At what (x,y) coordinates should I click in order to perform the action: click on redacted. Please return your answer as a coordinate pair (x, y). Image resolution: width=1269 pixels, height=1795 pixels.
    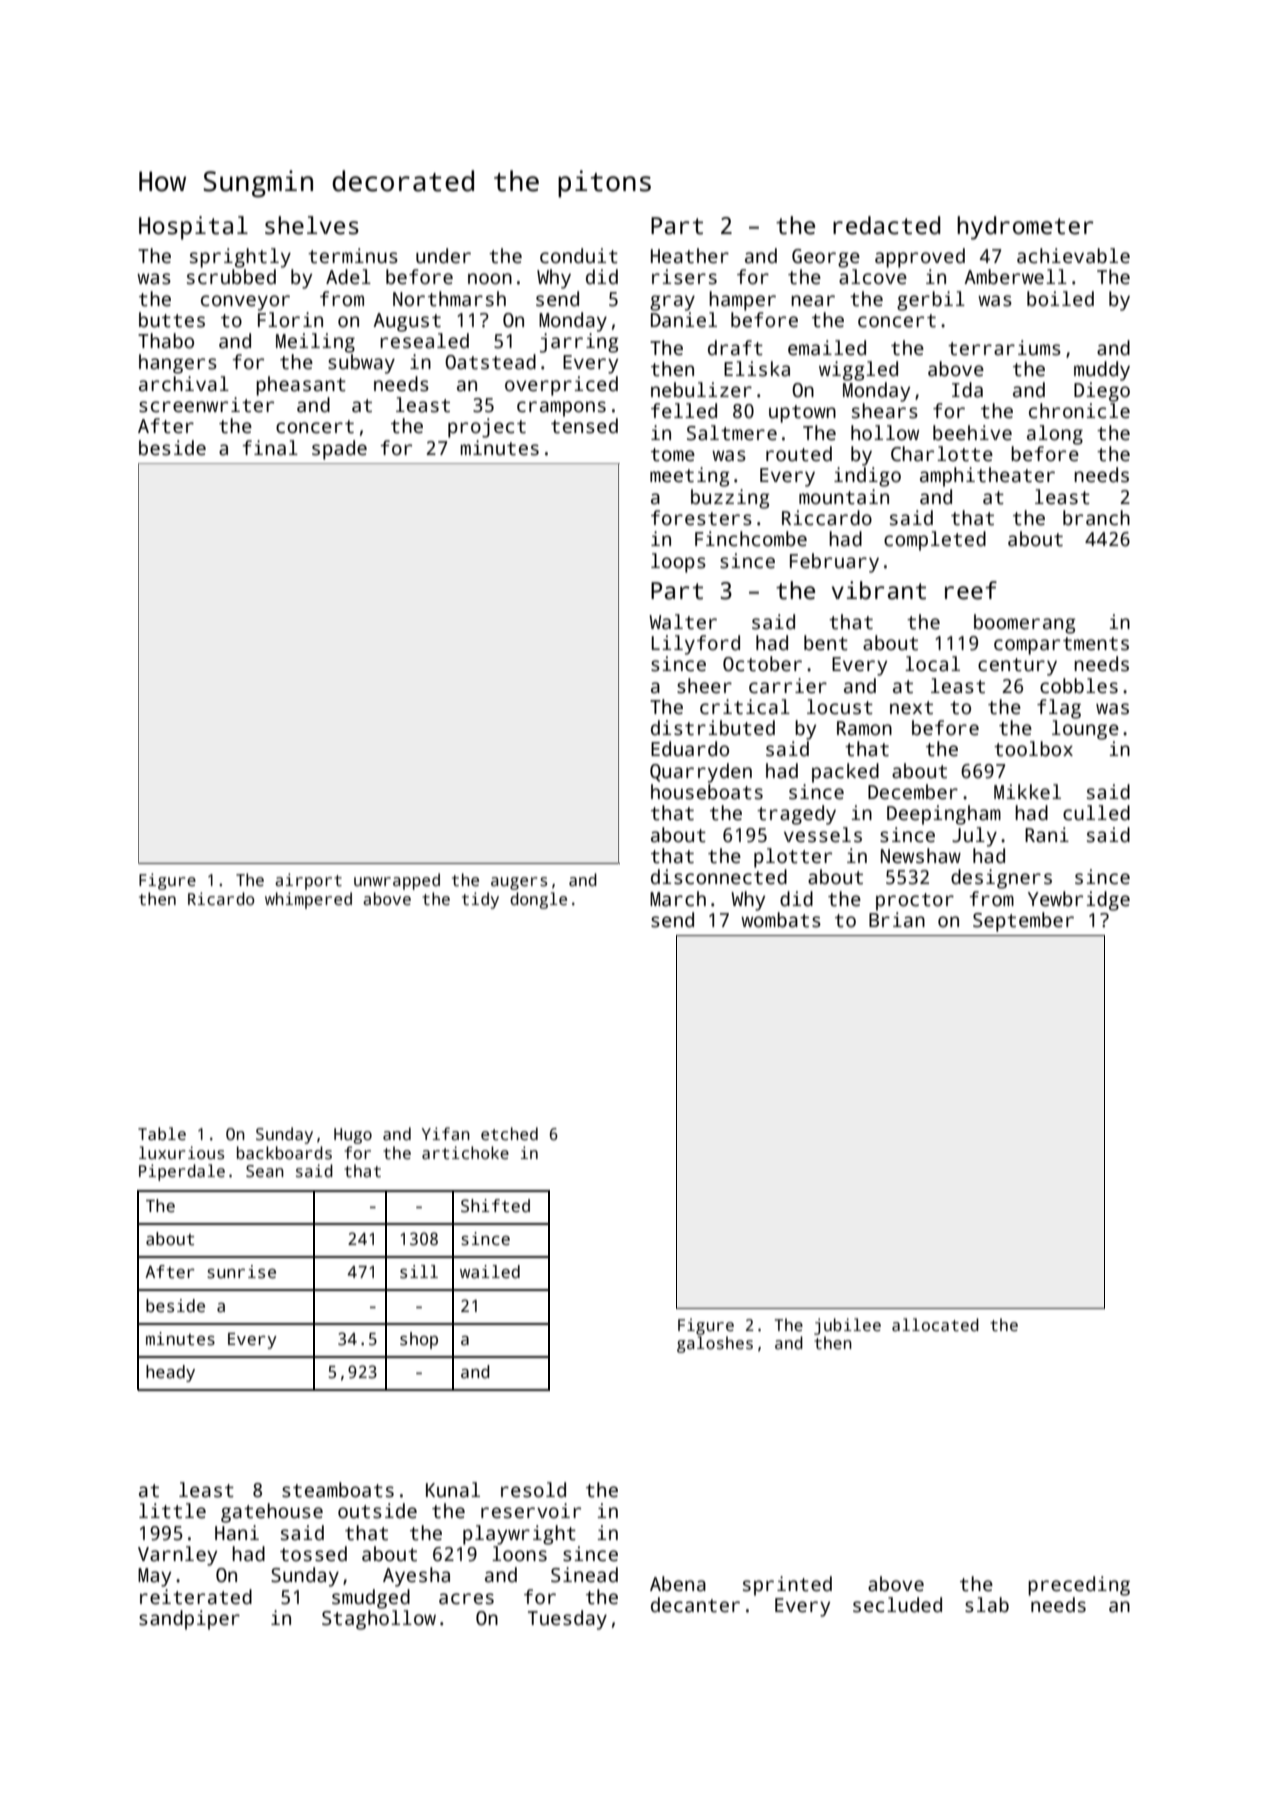
    Looking at the image, I should click on (886, 225).
